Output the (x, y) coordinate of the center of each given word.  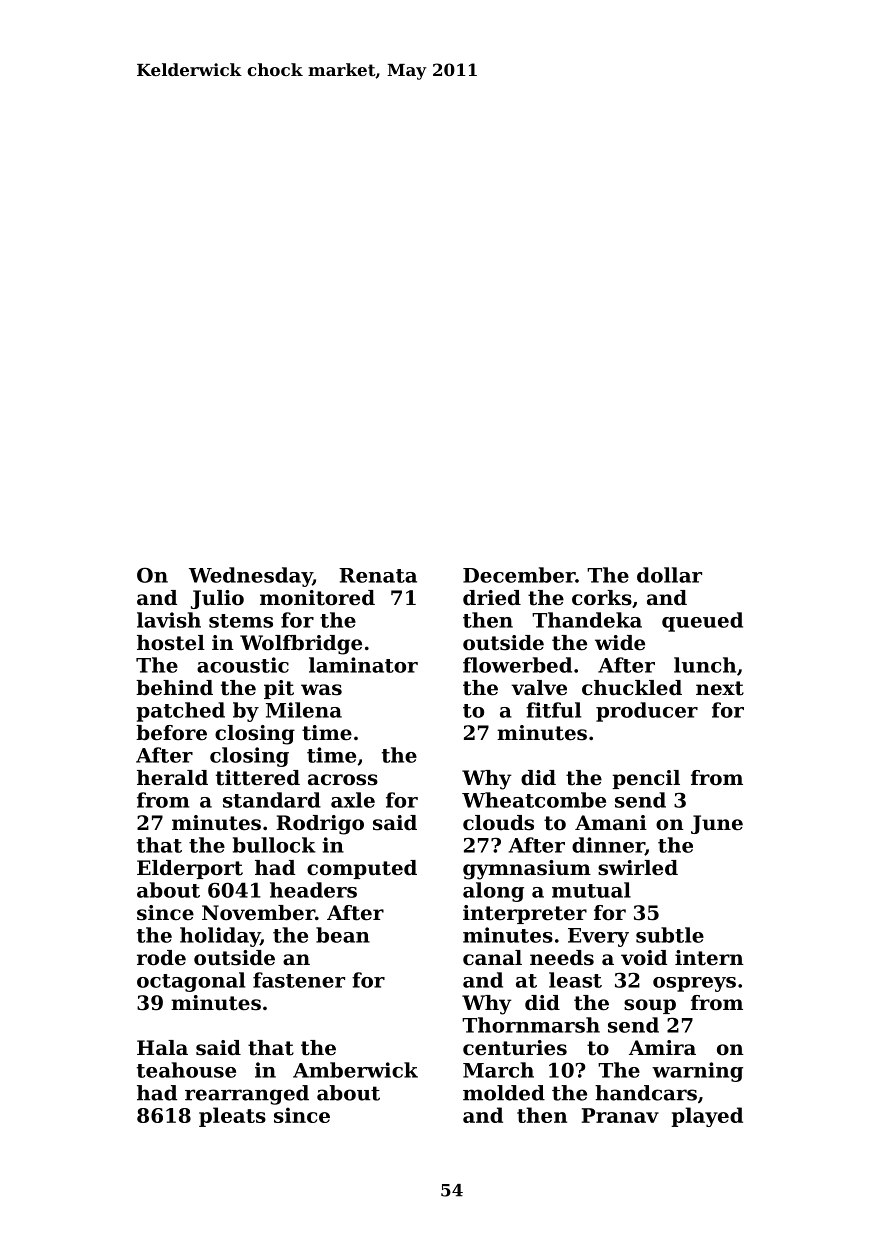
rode (161, 958)
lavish (169, 620)
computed (362, 869)
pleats (232, 1117)
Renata (378, 575)
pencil (646, 779)
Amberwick (355, 1070)
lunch (705, 665)
